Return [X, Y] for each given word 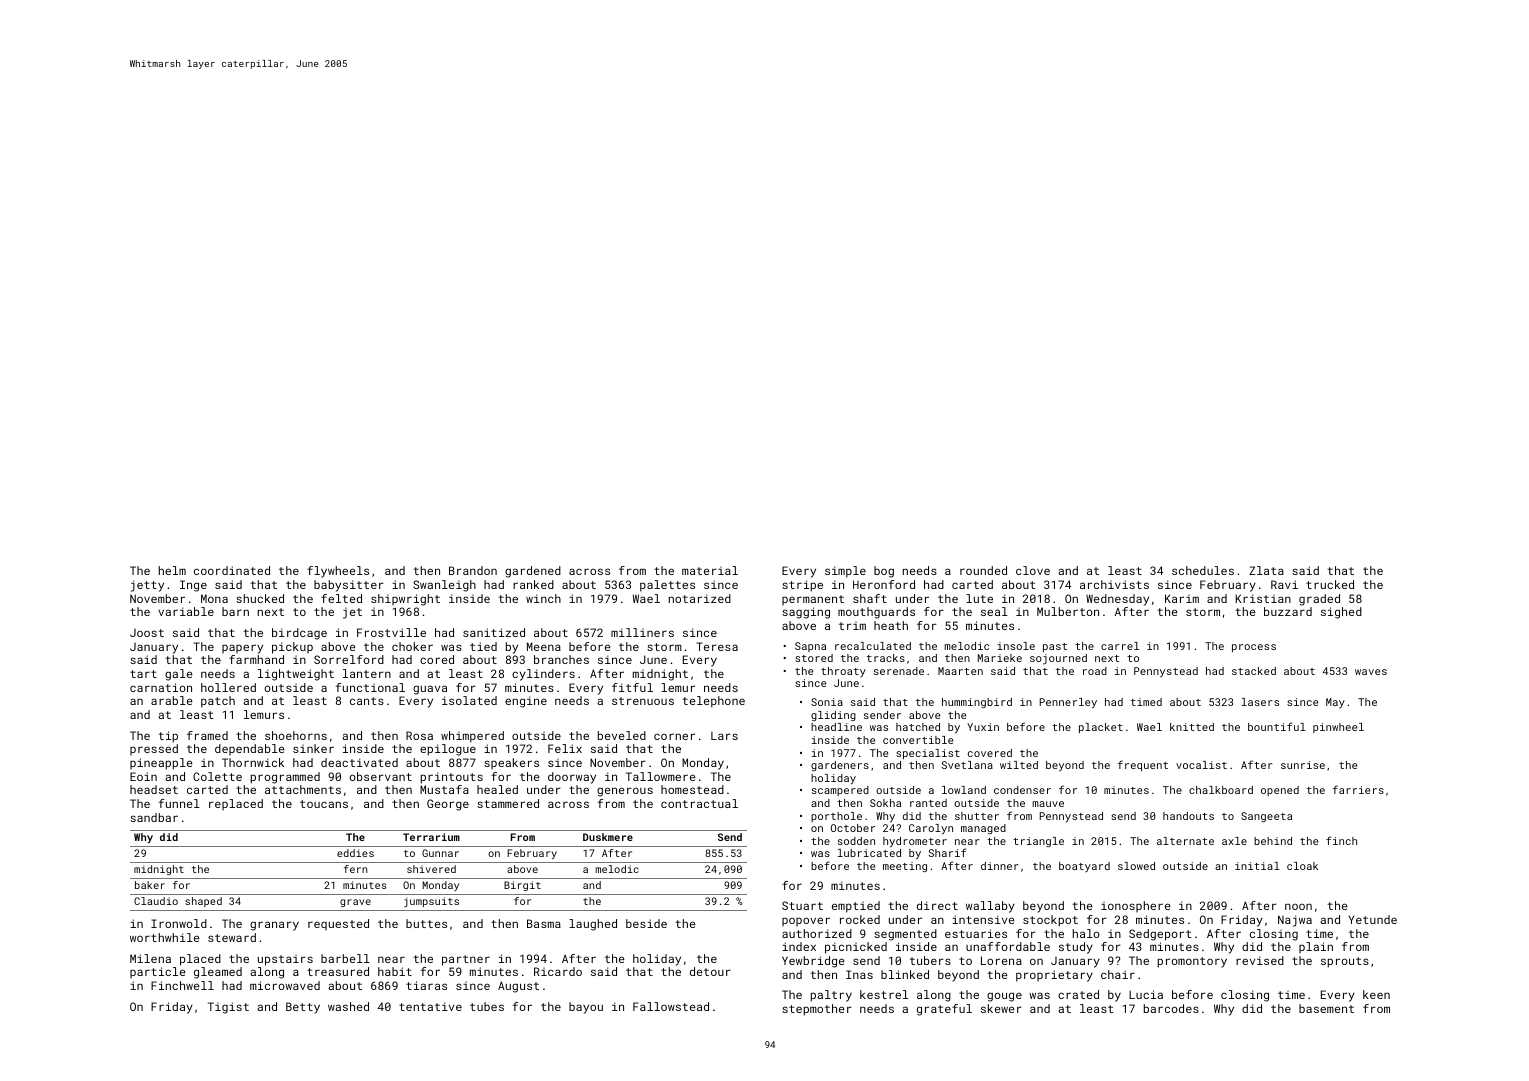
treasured [338, 971]
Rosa [419, 735]
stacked [1254, 671]
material [710, 570]
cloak [1302, 866]
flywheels [338, 572]
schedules [1203, 570]
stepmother [817, 1010]
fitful [632, 687]
